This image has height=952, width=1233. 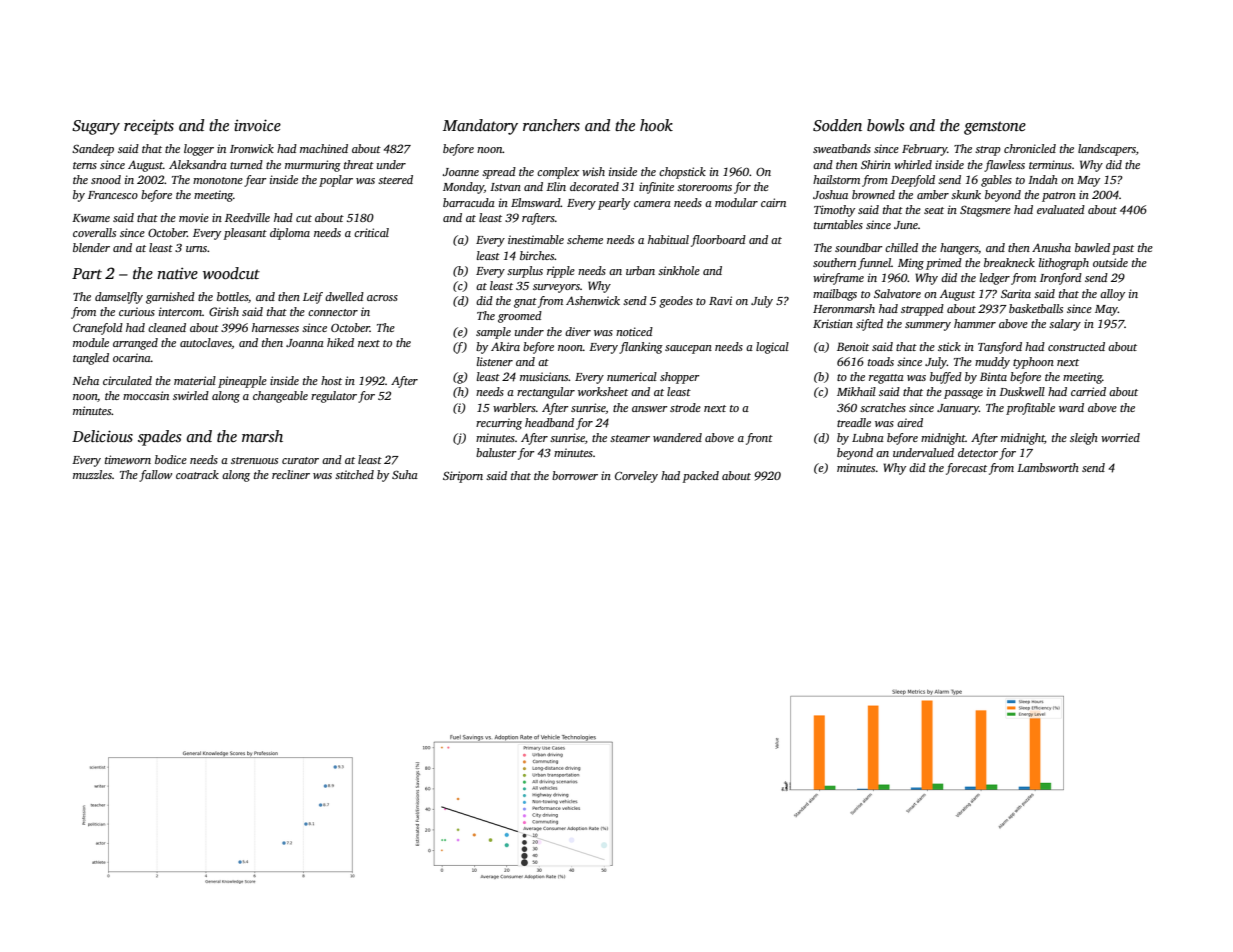 I want to click on bodice, so click(x=171, y=459).
